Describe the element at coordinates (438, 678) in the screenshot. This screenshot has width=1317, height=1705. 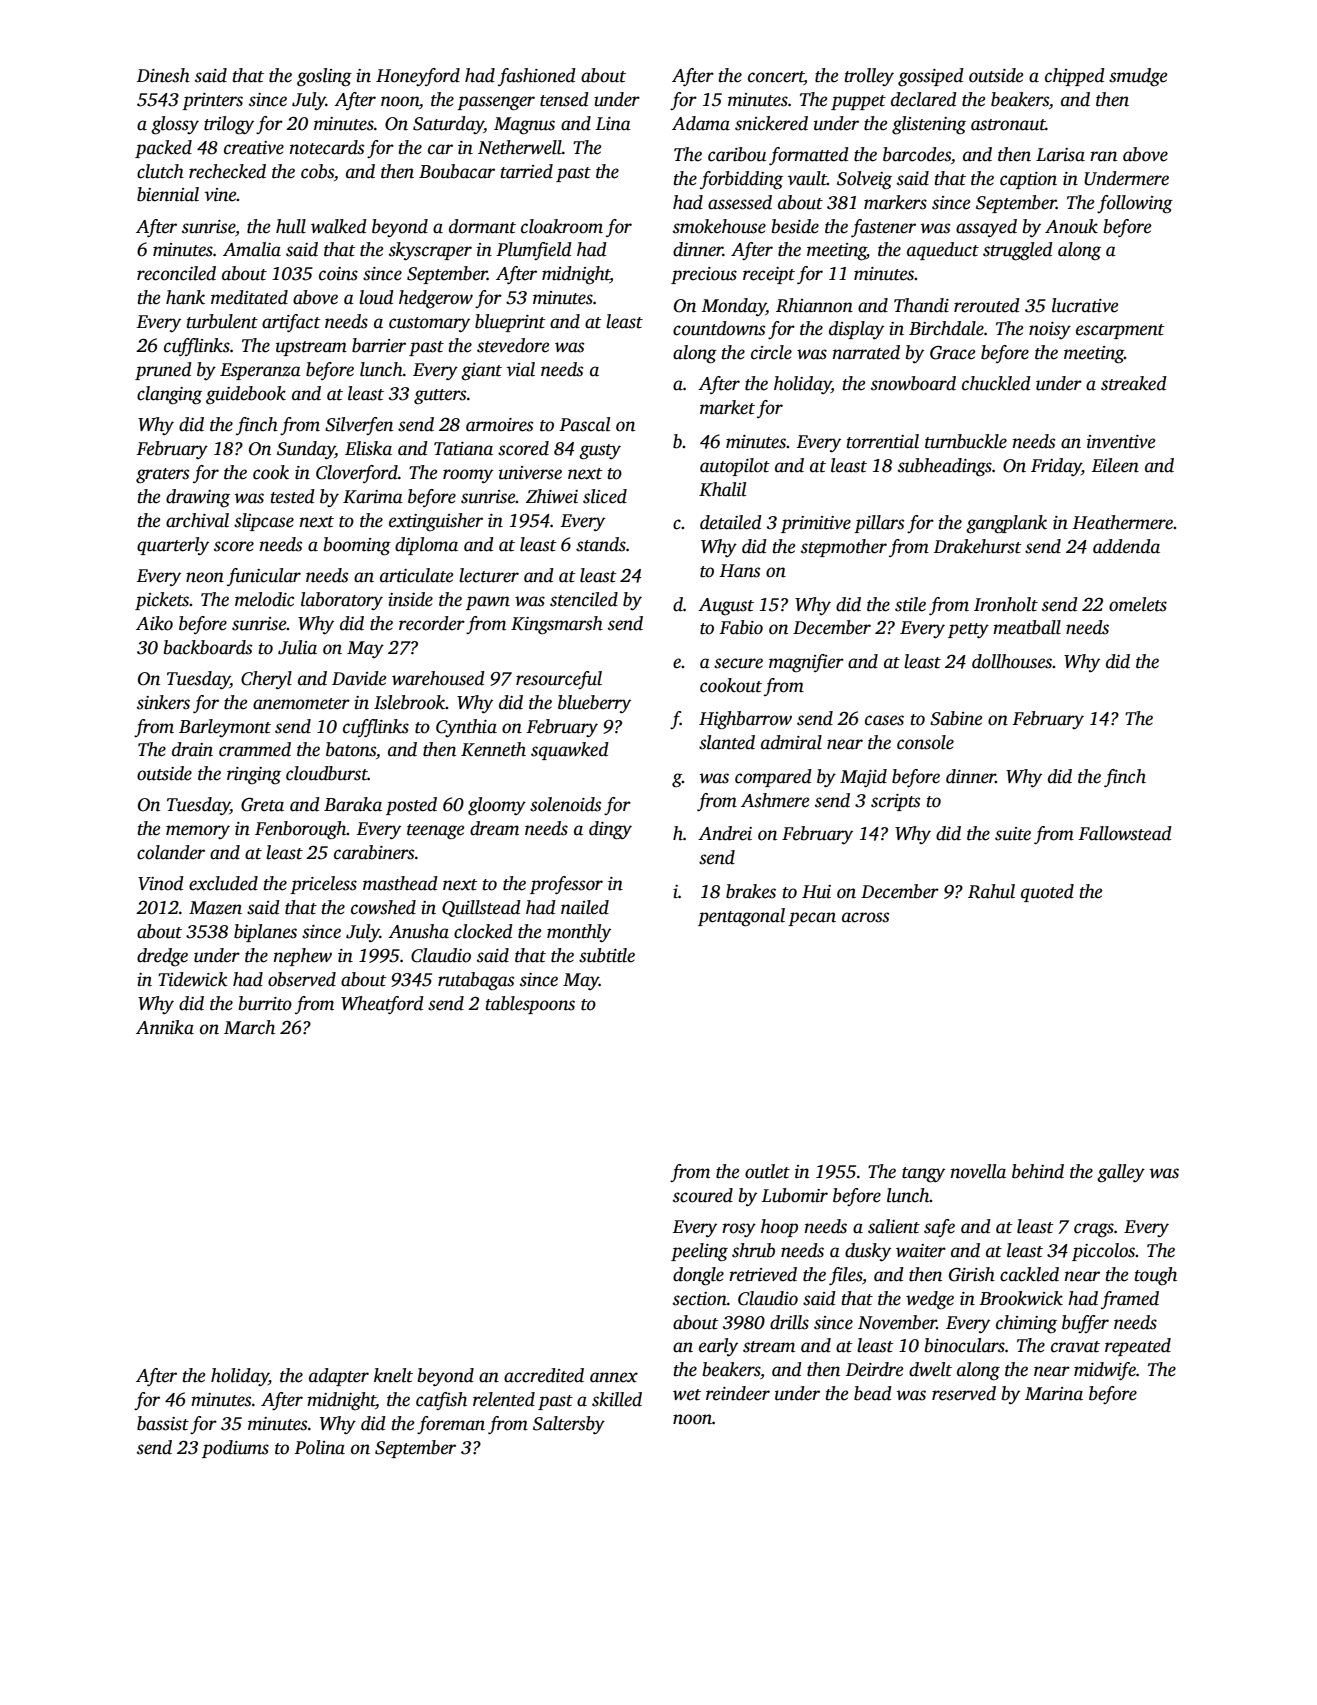
I see `warehoused` at that location.
